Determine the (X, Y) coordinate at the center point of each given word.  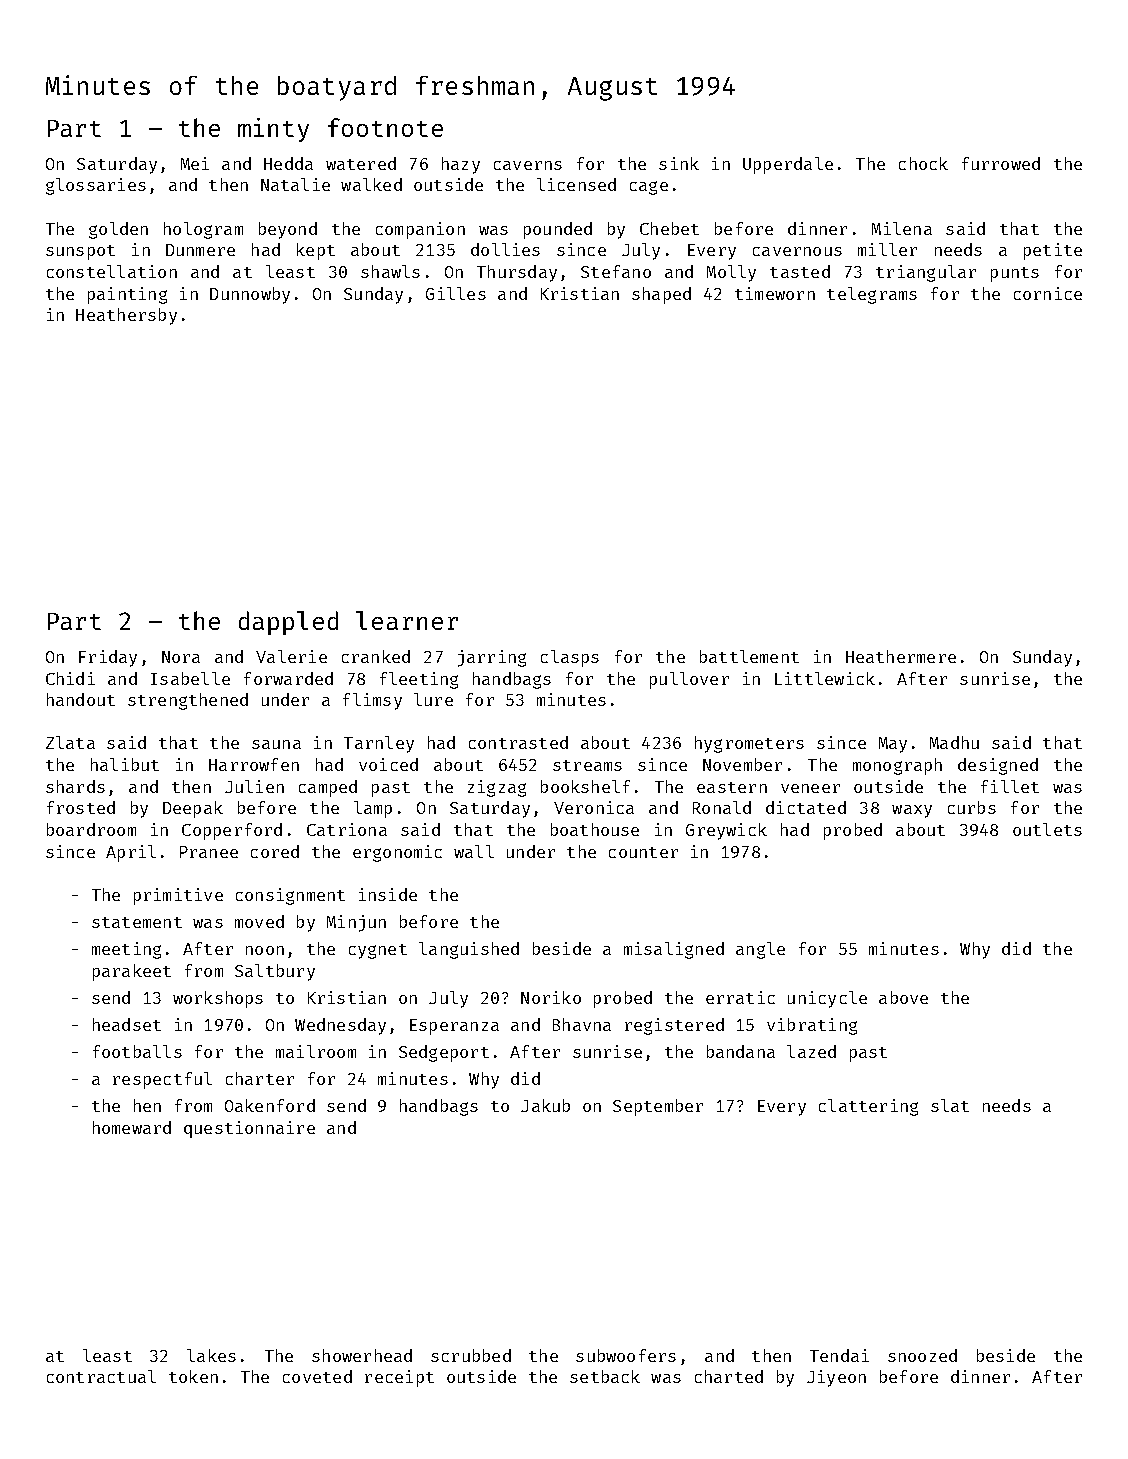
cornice (1048, 293)
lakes (211, 1355)
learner (407, 620)
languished (469, 950)
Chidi (70, 678)
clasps (570, 658)
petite (1053, 251)
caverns (528, 165)
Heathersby (126, 316)
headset (127, 1024)
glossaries (96, 186)
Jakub (545, 1105)
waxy (912, 811)
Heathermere (901, 656)
